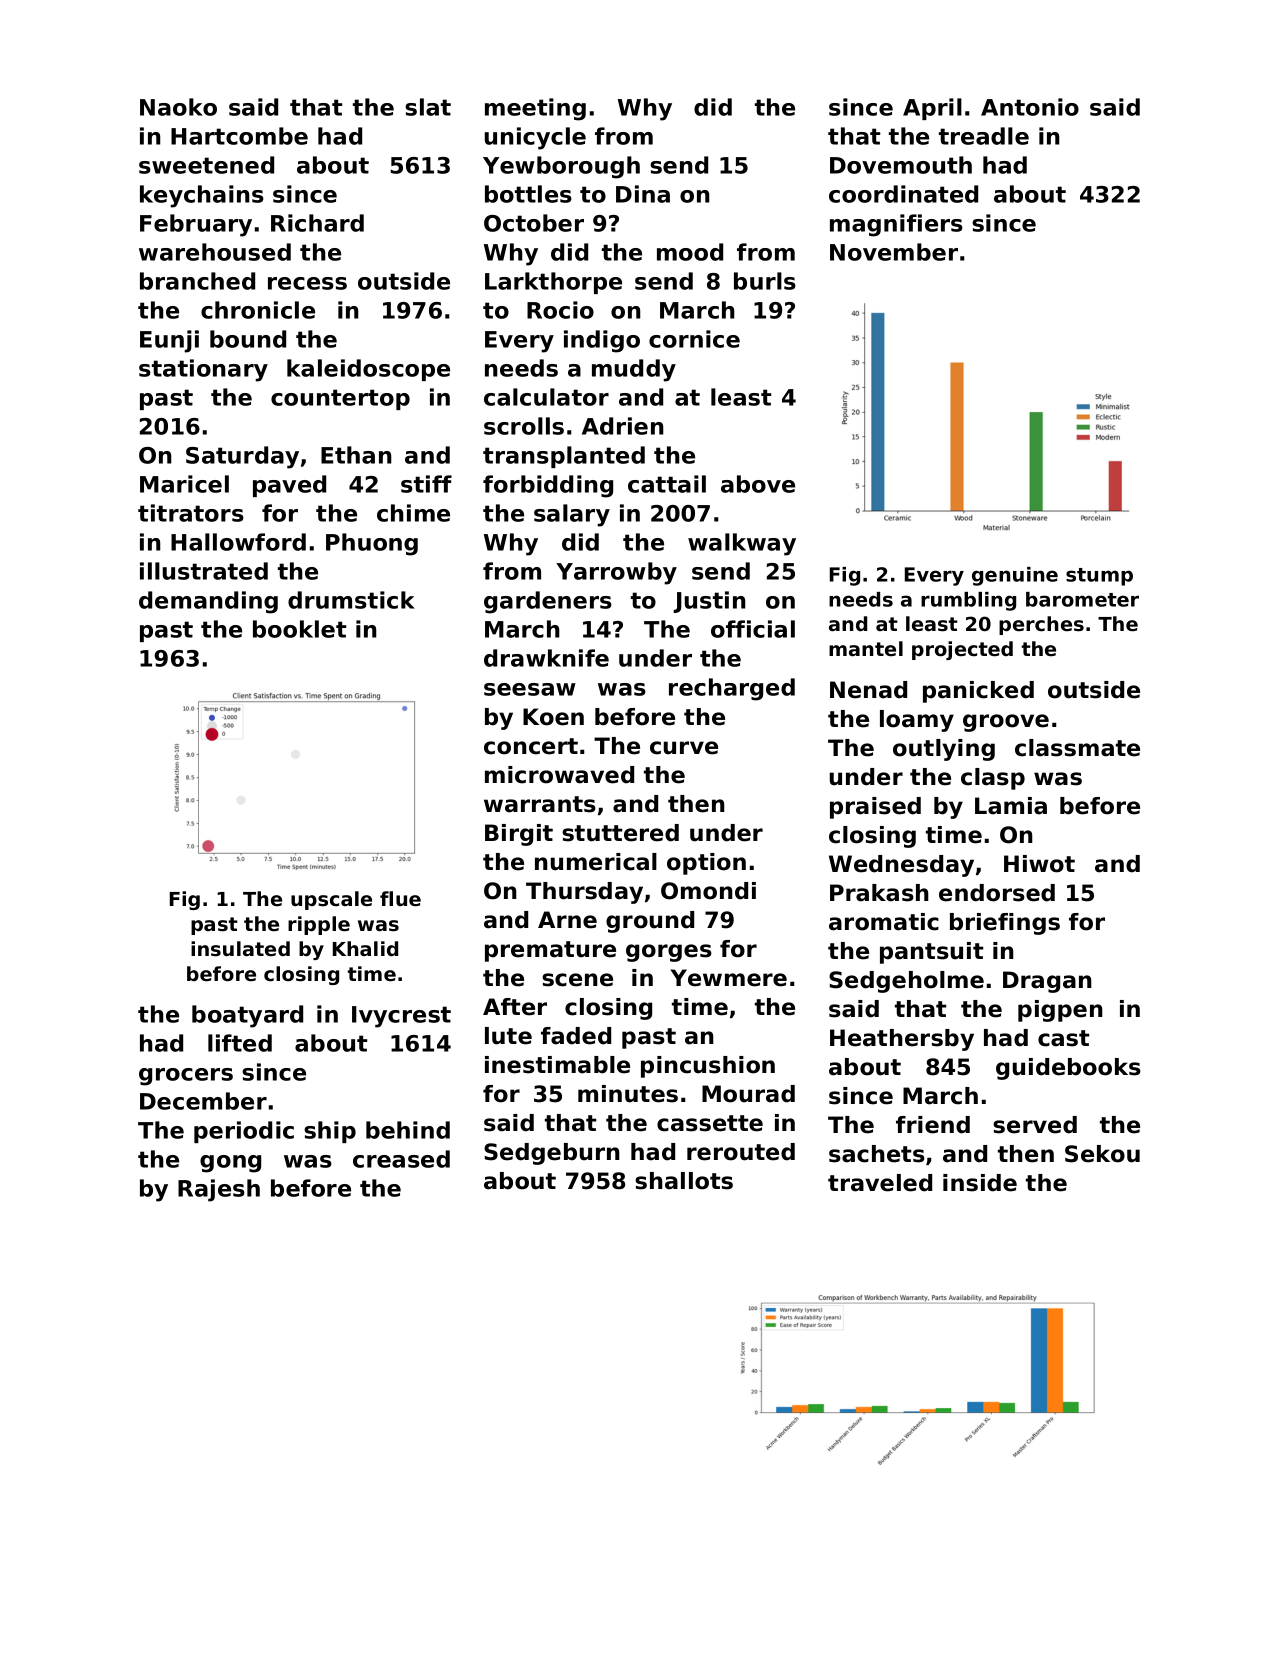  What do you see at coordinates (576, 1036) in the page?
I see `faded` at bounding box center [576, 1036].
